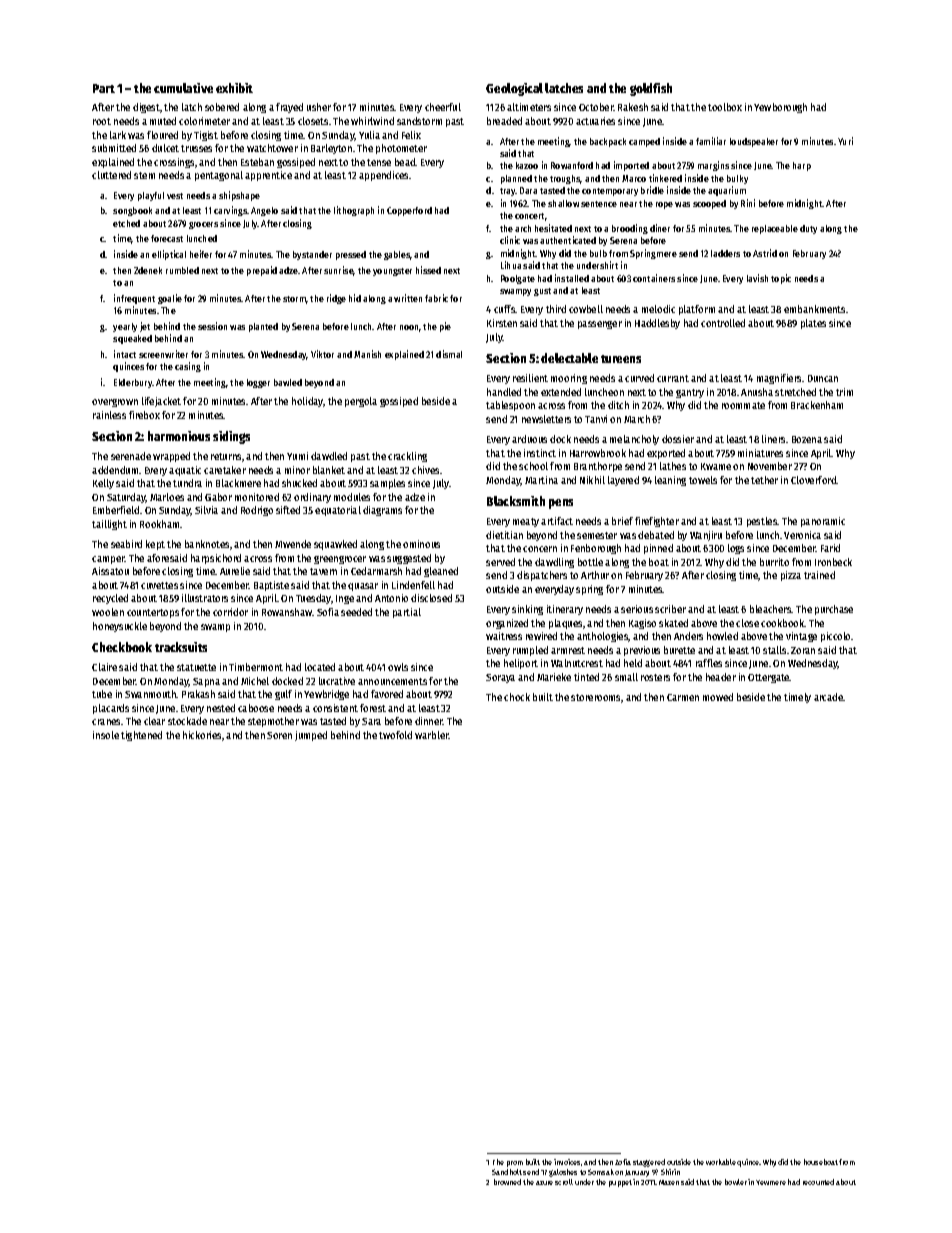  What do you see at coordinates (818, 1182) in the image?
I see `recounted` at bounding box center [818, 1182].
